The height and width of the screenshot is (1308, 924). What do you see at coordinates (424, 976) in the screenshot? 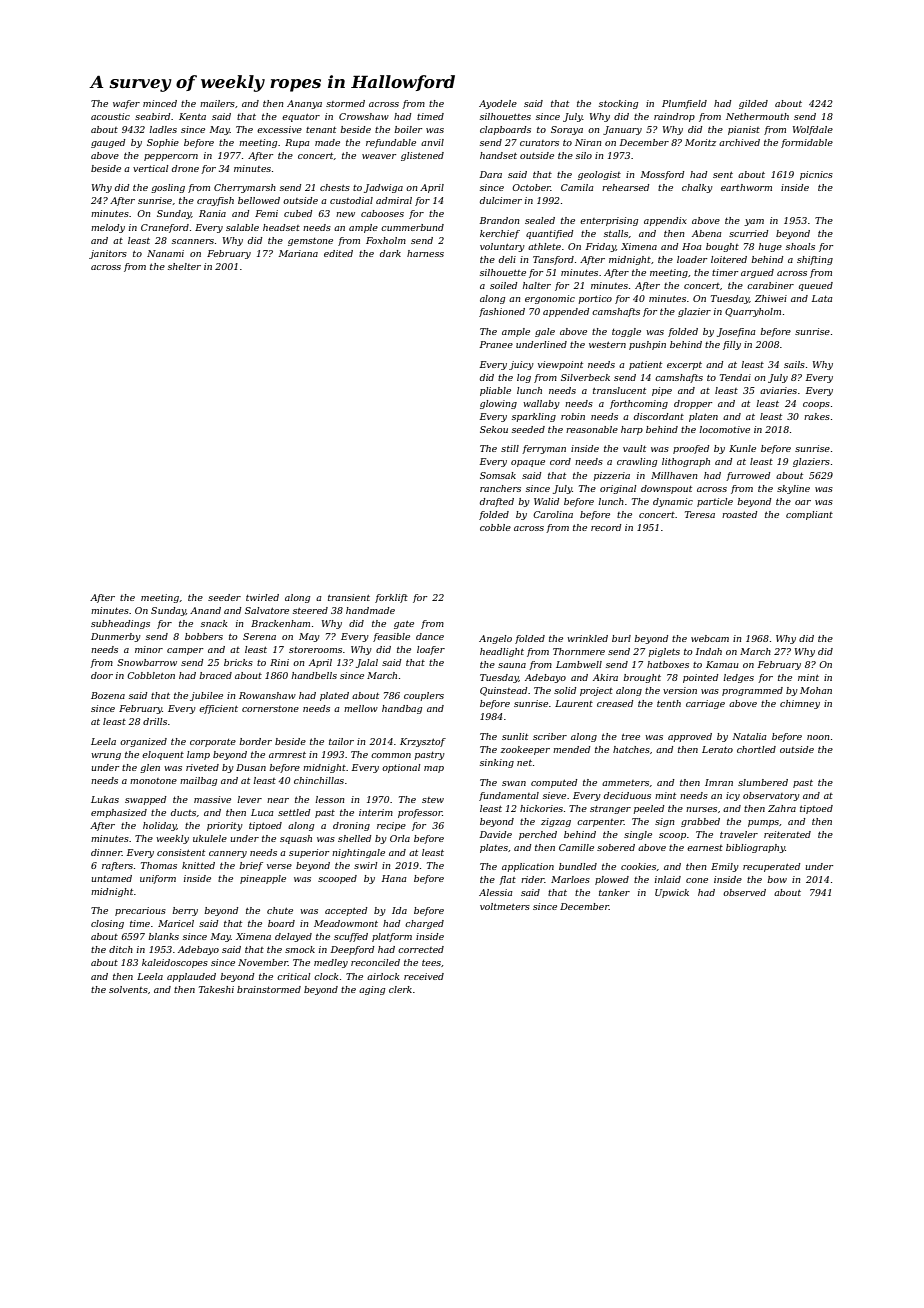
I see `received` at bounding box center [424, 976].
